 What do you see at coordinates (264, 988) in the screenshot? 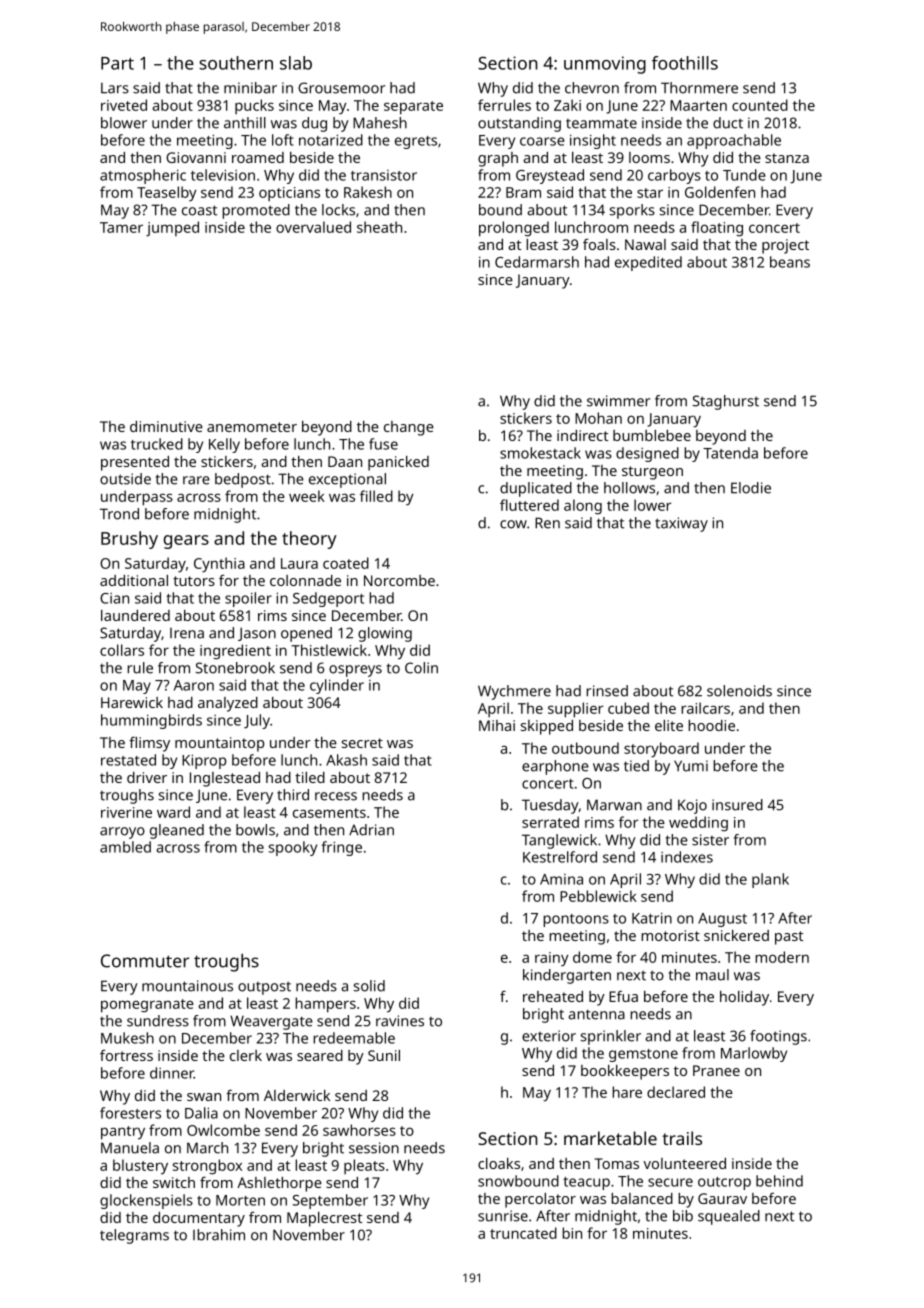
I see `outpost` at bounding box center [264, 988].
